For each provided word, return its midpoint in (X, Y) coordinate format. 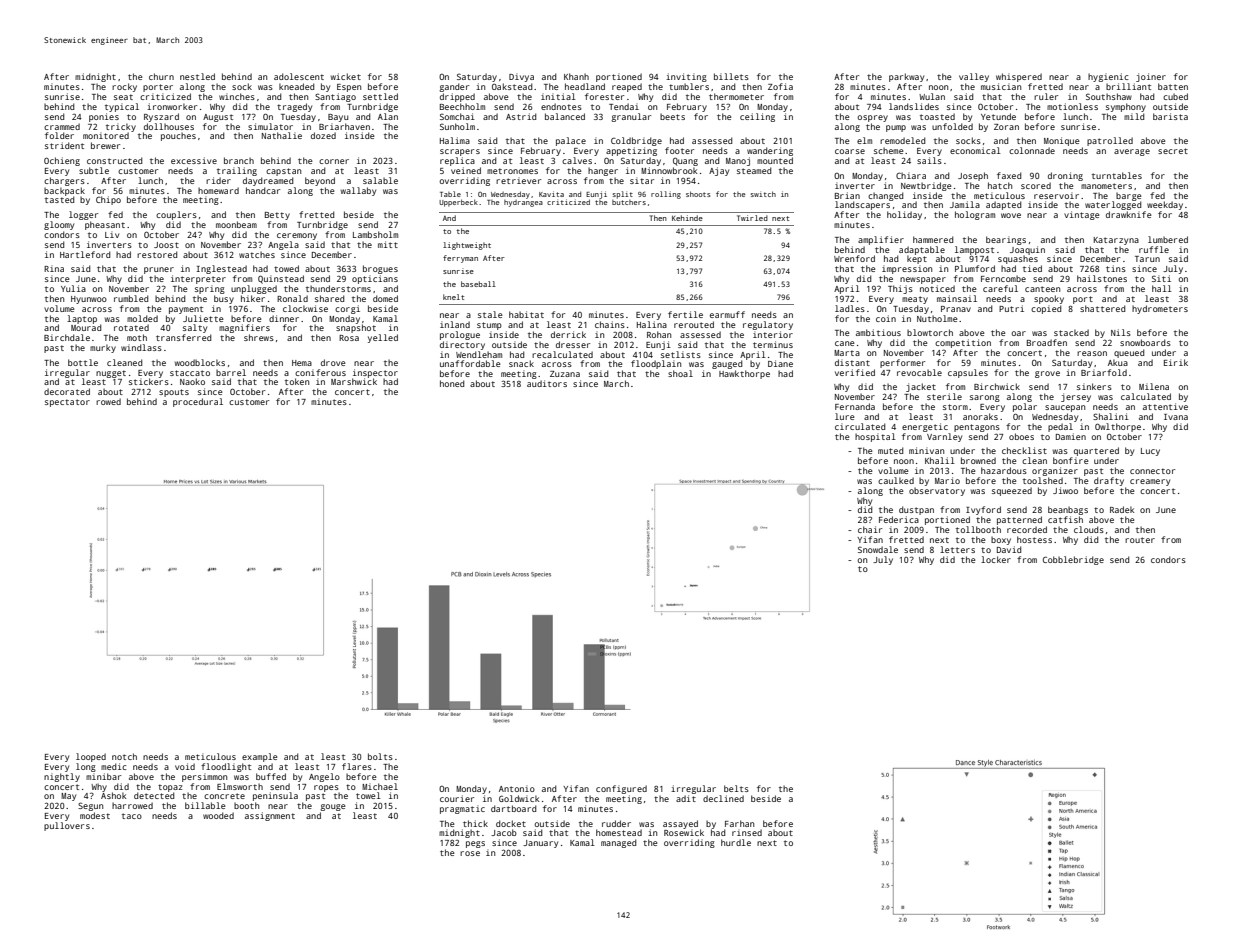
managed (618, 843)
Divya (521, 78)
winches (237, 96)
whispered (1019, 77)
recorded (1027, 529)
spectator (67, 403)
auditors (547, 383)
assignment (270, 816)
